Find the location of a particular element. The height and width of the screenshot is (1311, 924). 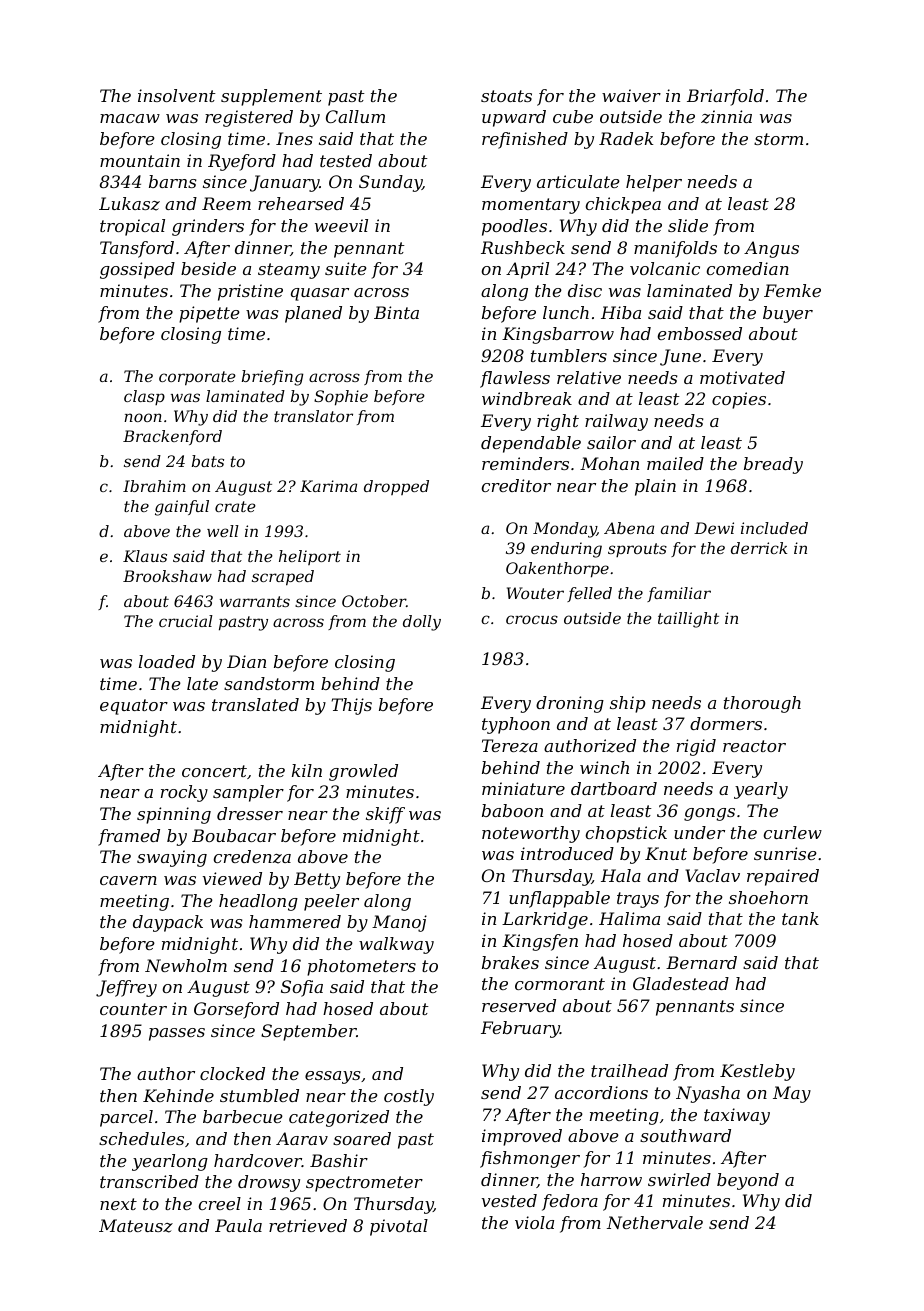

supplement is located at coordinates (271, 97).
